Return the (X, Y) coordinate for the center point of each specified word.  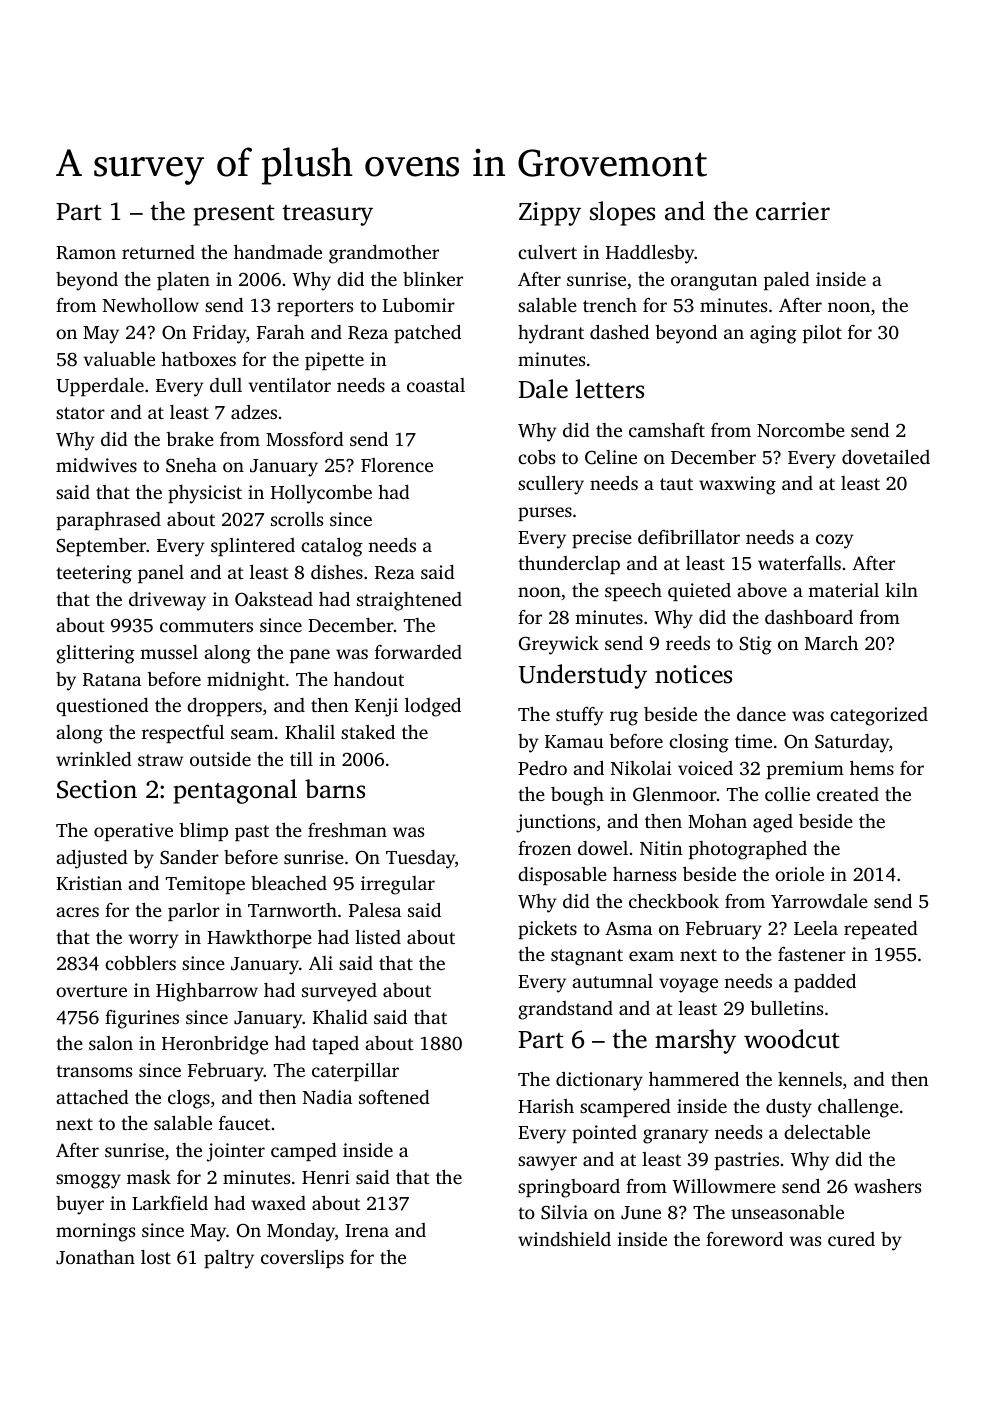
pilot (822, 334)
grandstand (565, 1010)
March (831, 643)
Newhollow (151, 305)
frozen (544, 848)
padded (825, 983)
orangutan (714, 282)
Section (97, 789)
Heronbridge (215, 1045)
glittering (95, 654)
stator (80, 413)
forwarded (418, 652)
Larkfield (170, 1203)
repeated (881, 930)
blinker (433, 279)
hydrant (551, 334)
